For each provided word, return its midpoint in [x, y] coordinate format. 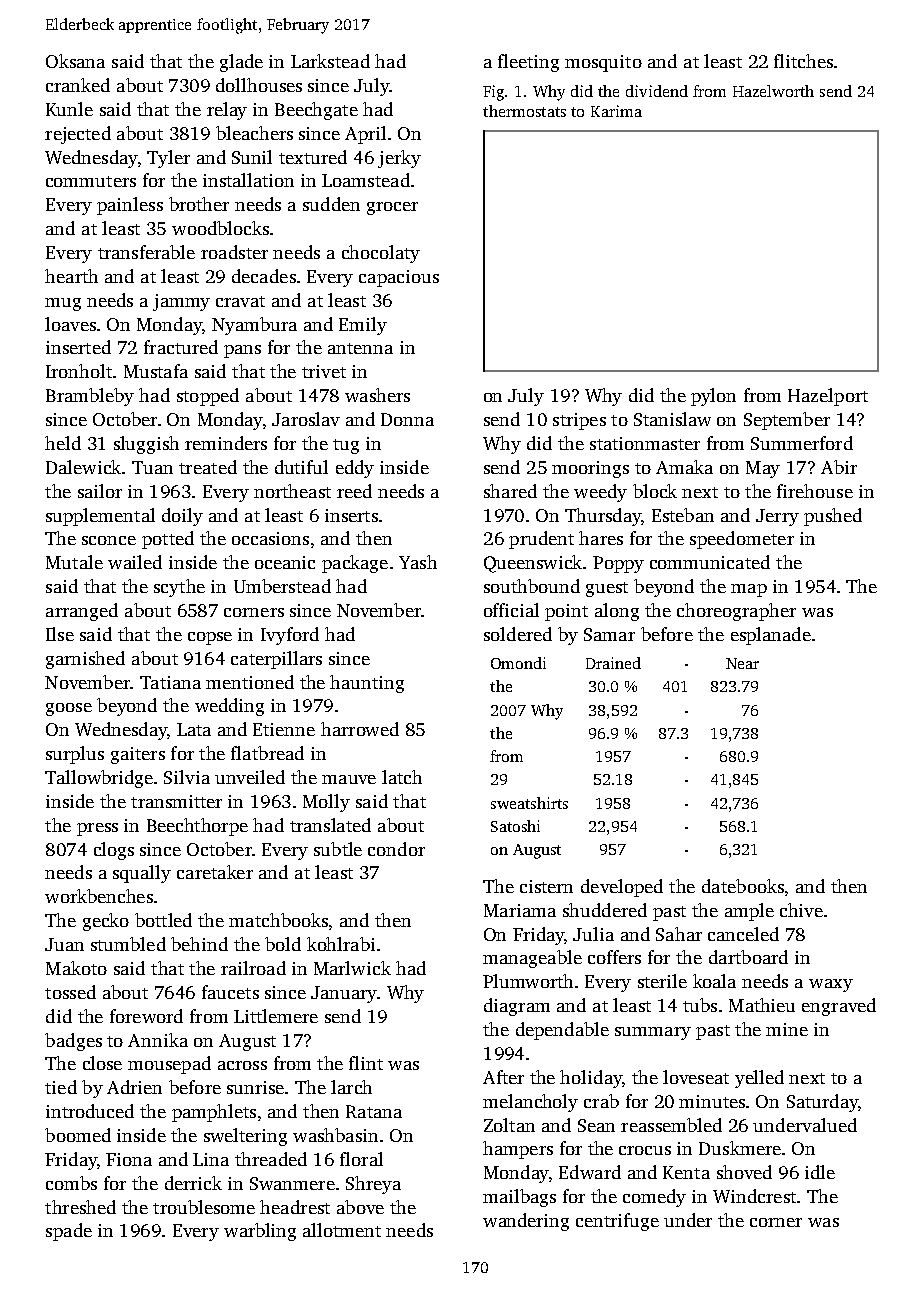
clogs [114, 851]
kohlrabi [341, 944]
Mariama [520, 910]
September [787, 421]
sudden [331, 204]
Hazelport [828, 397]
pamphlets [214, 1113]
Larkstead [330, 61]
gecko [106, 922]
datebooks [743, 886]
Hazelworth [773, 91]
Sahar [679, 934]
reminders [226, 443]
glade [241, 63]
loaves [70, 324]
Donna [407, 419]
